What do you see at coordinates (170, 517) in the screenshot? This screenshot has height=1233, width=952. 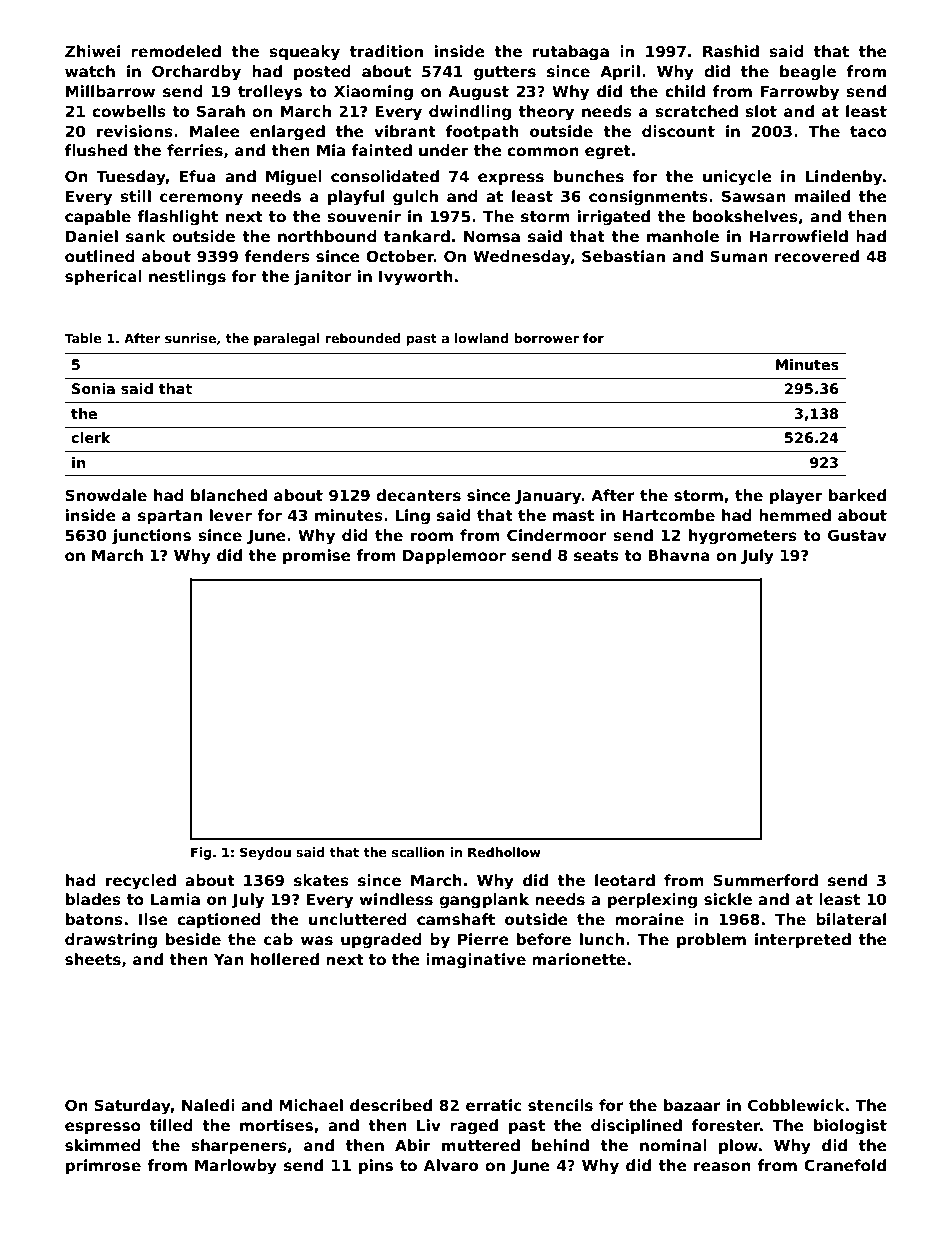 I see `spartan` at bounding box center [170, 517].
